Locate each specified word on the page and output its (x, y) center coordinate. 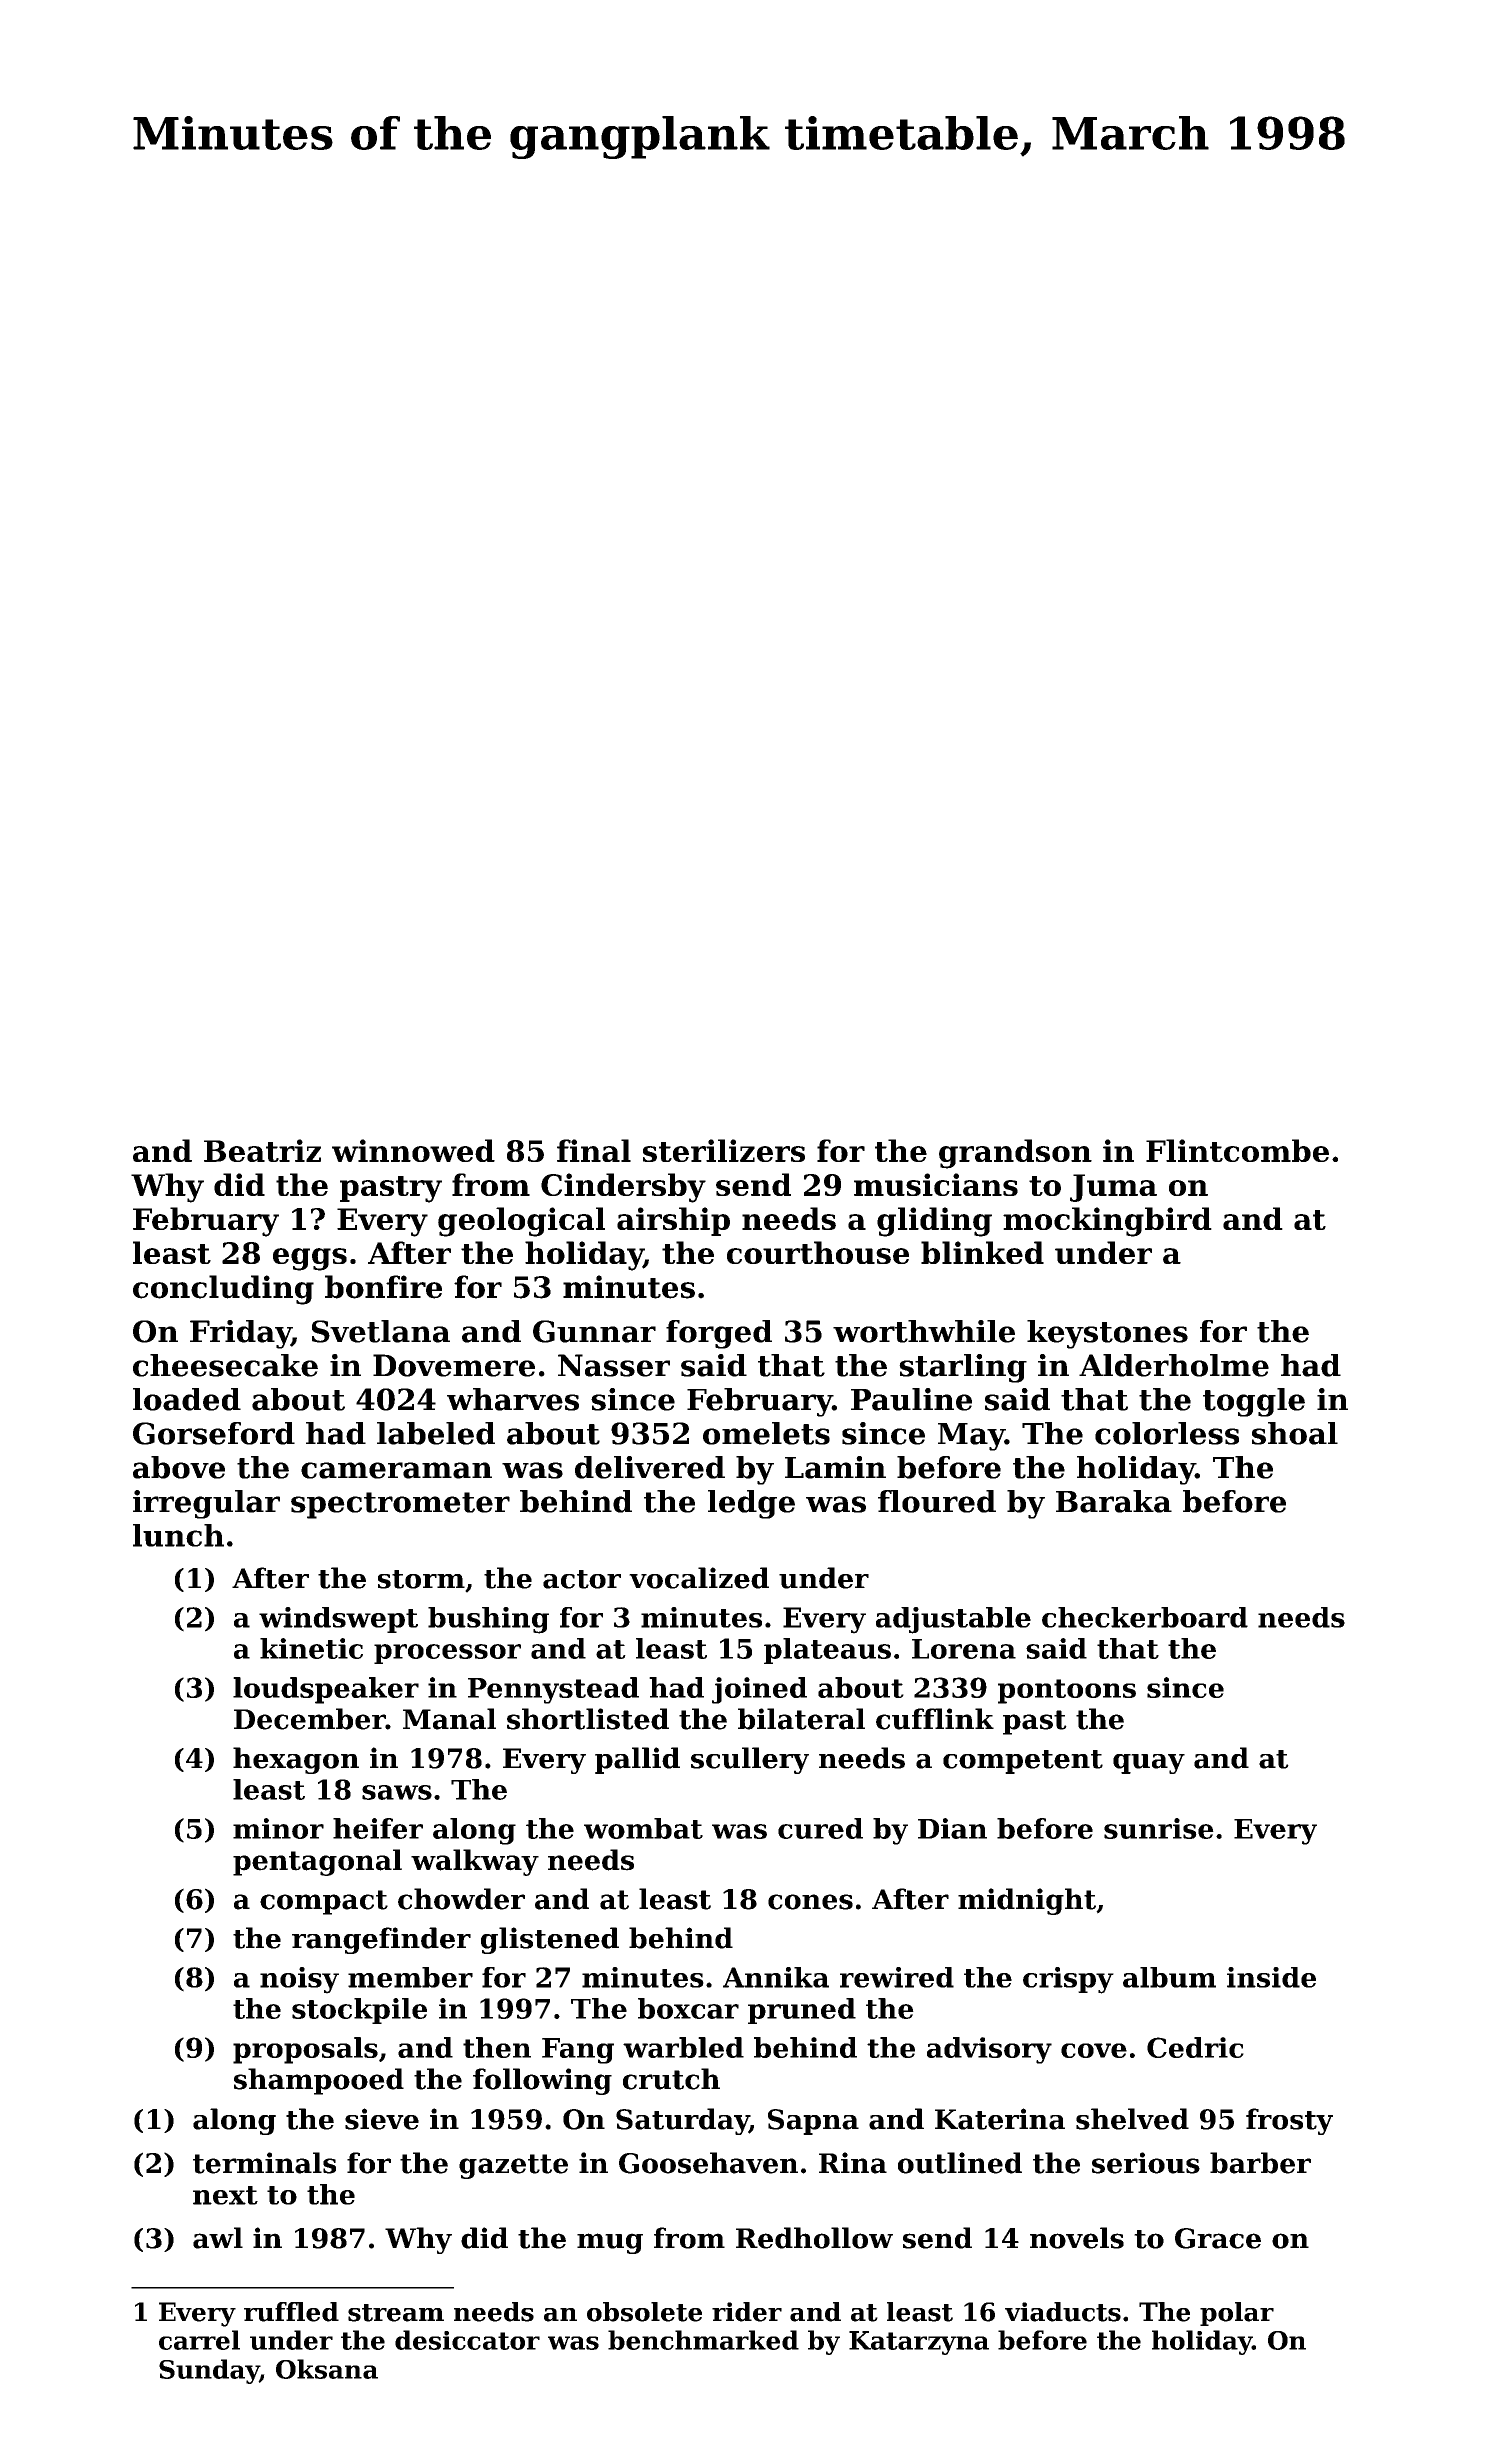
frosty (1289, 2121)
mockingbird (1107, 1222)
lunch (178, 1535)
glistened (550, 1940)
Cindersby (623, 1188)
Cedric (1195, 2047)
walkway (475, 1862)
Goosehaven (708, 2163)
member (410, 1977)
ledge (751, 1504)
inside (1271, 1977)
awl (218, 2238)
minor (278, 1828)
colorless (1167, 1433)
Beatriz (262, 1150)
